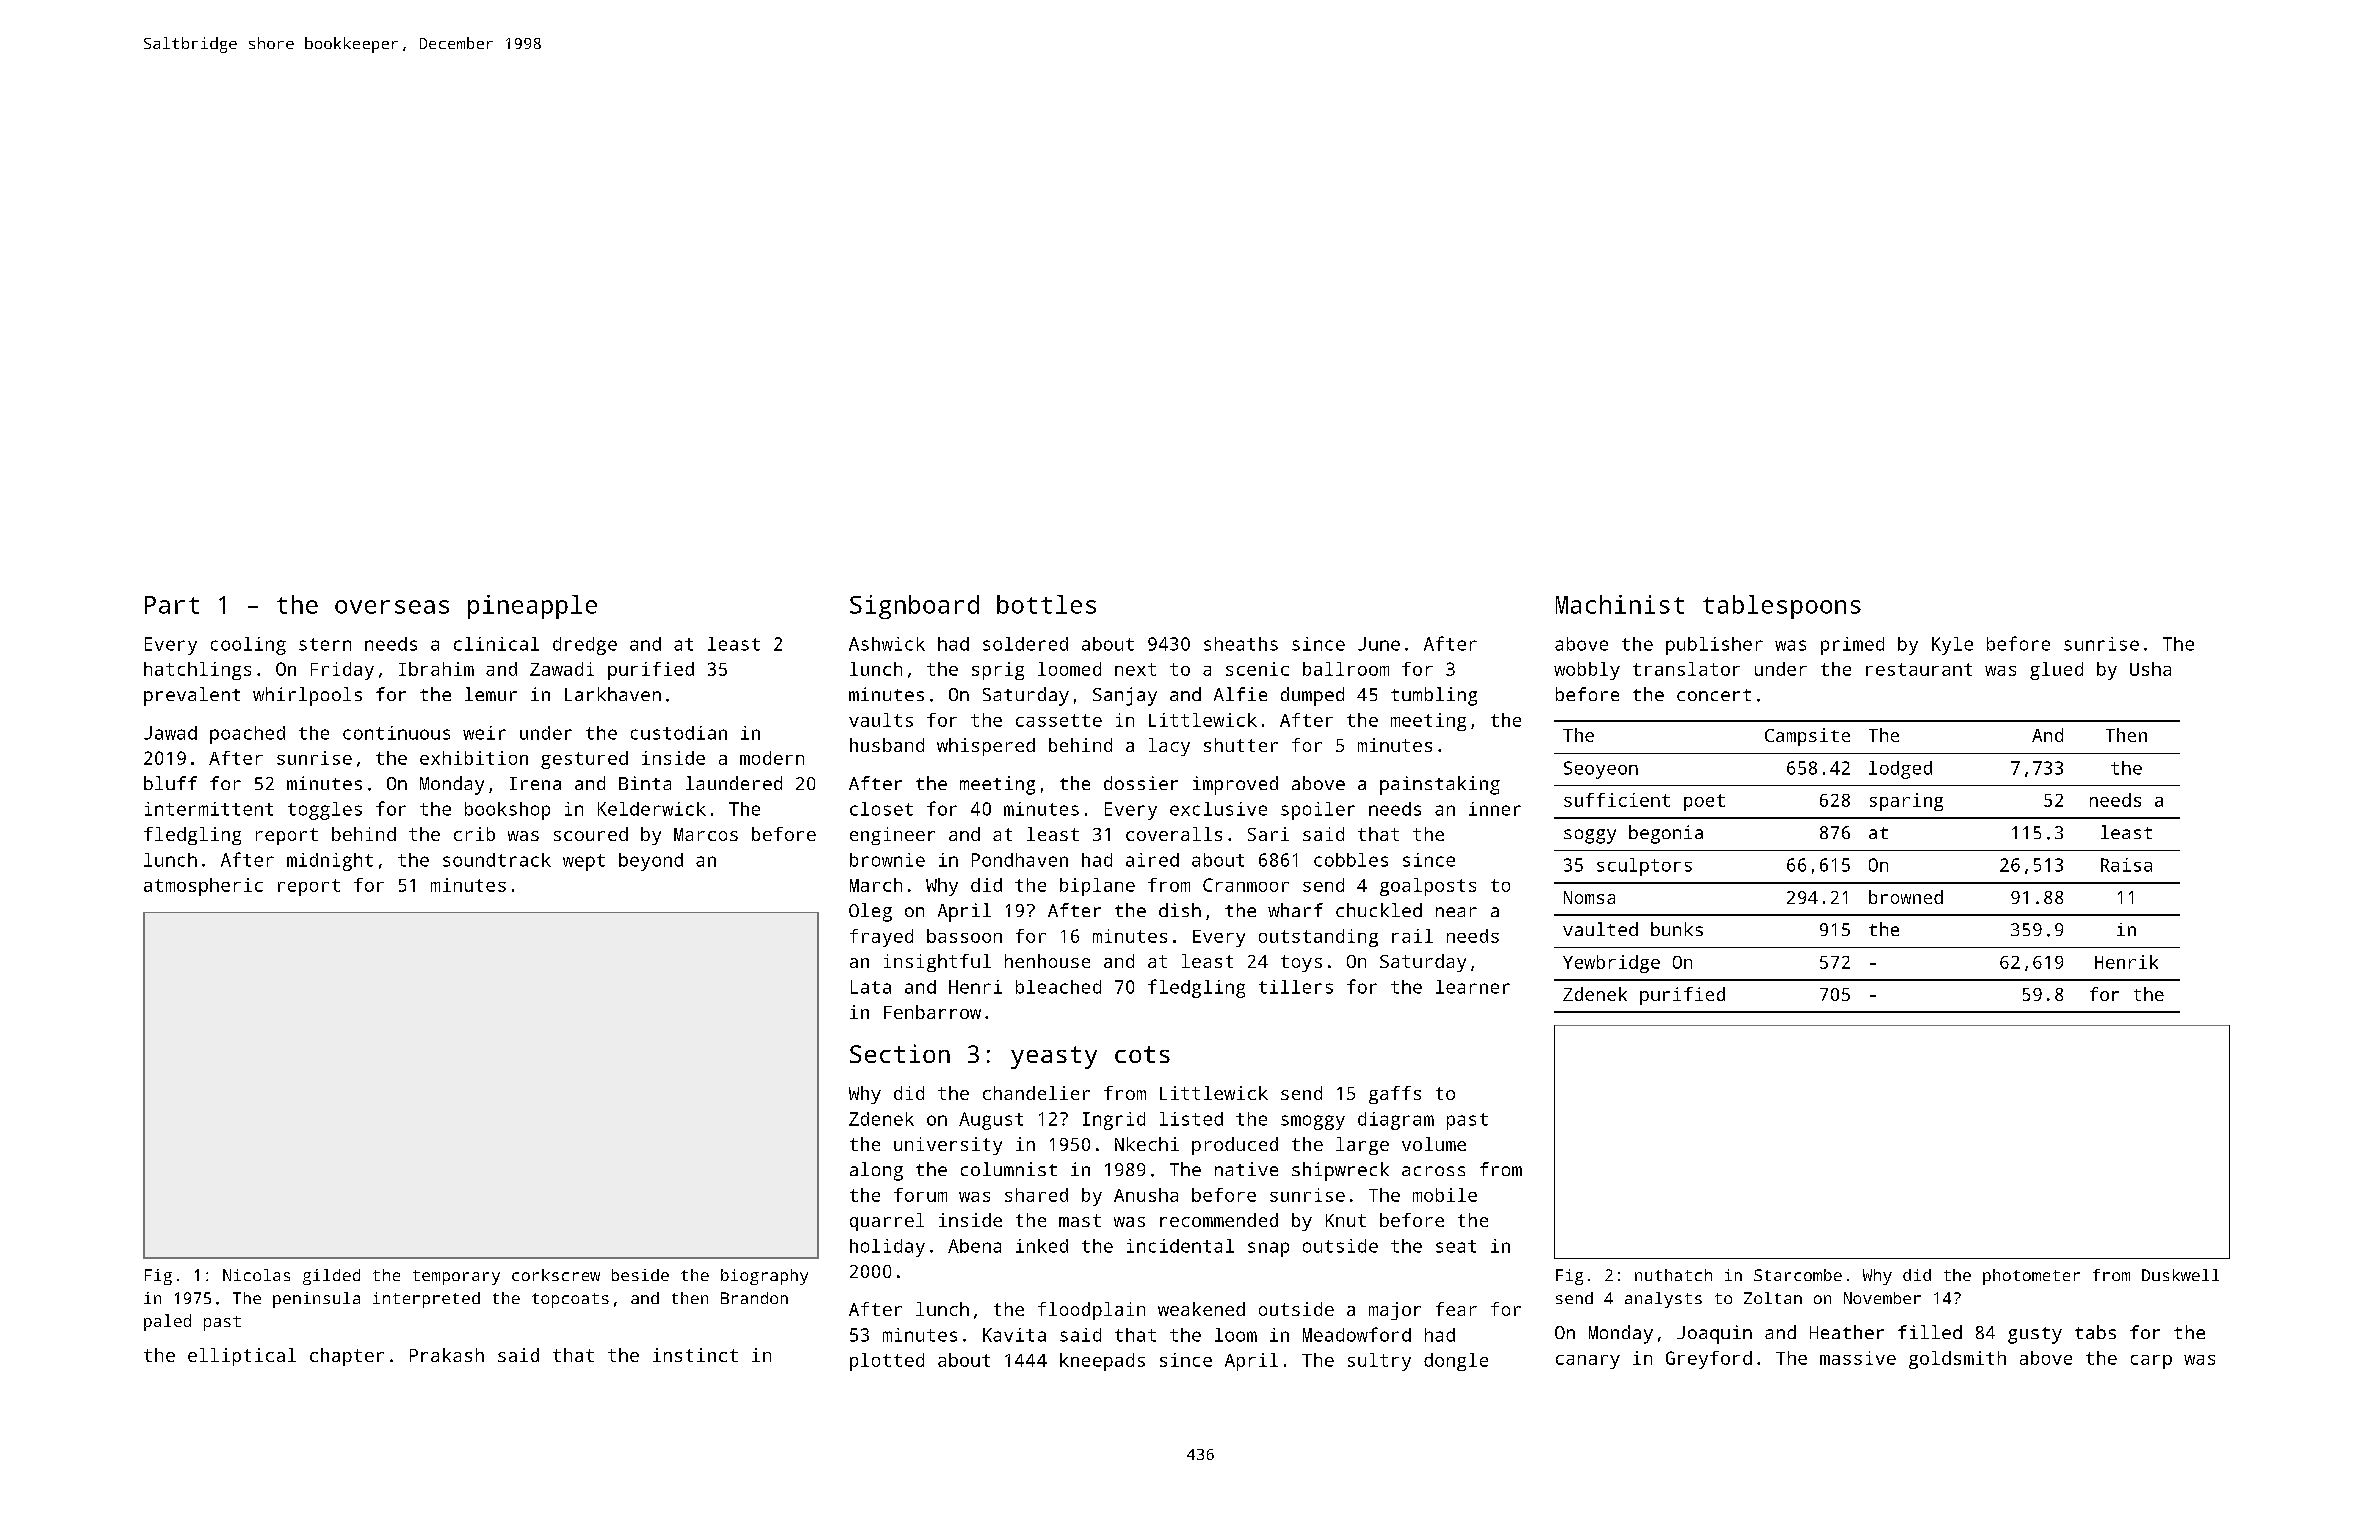  I want to click on browned, so click(1906, 897).
